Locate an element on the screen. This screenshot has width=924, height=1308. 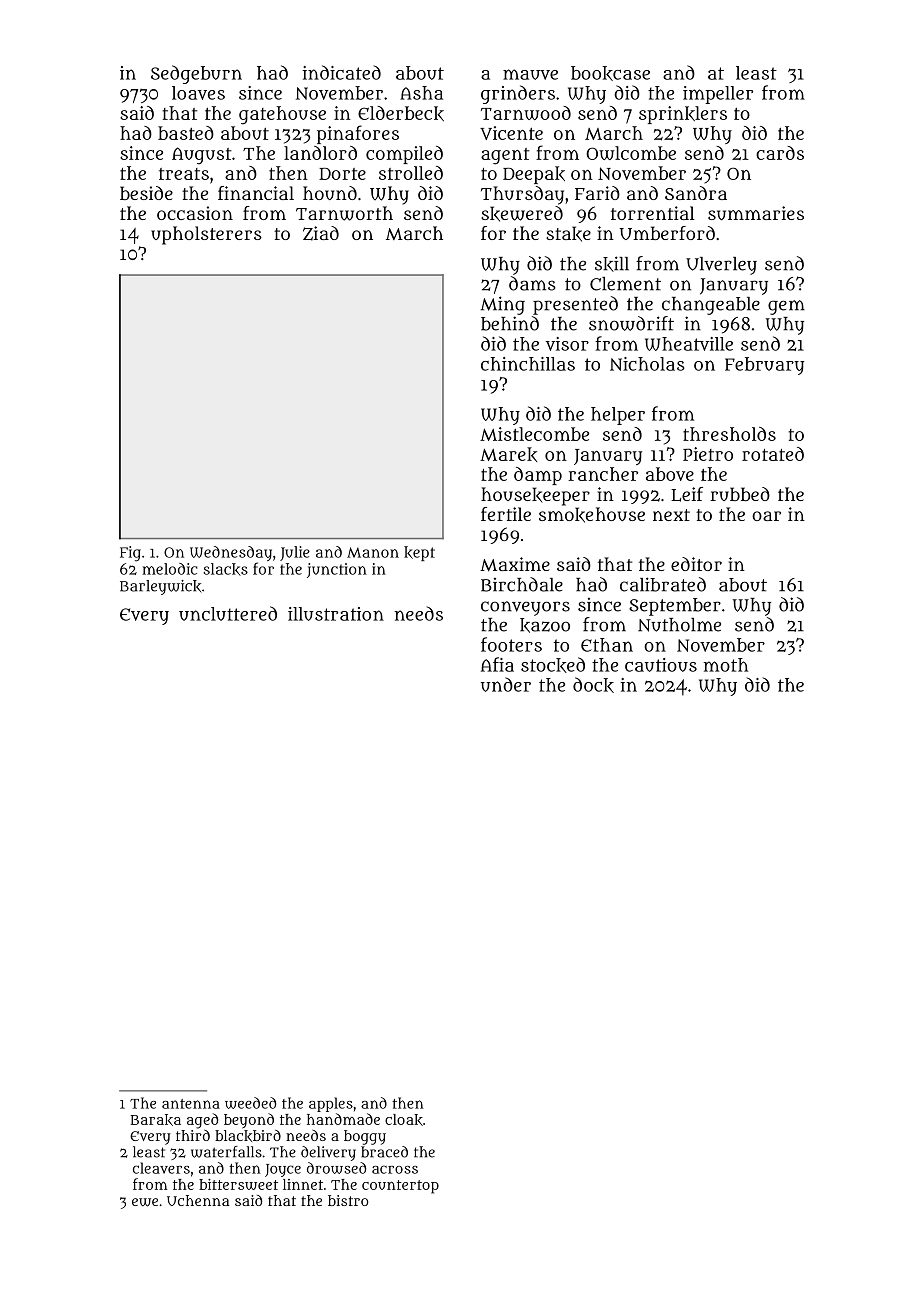
calibrated is located at coordinates (663, 584).
